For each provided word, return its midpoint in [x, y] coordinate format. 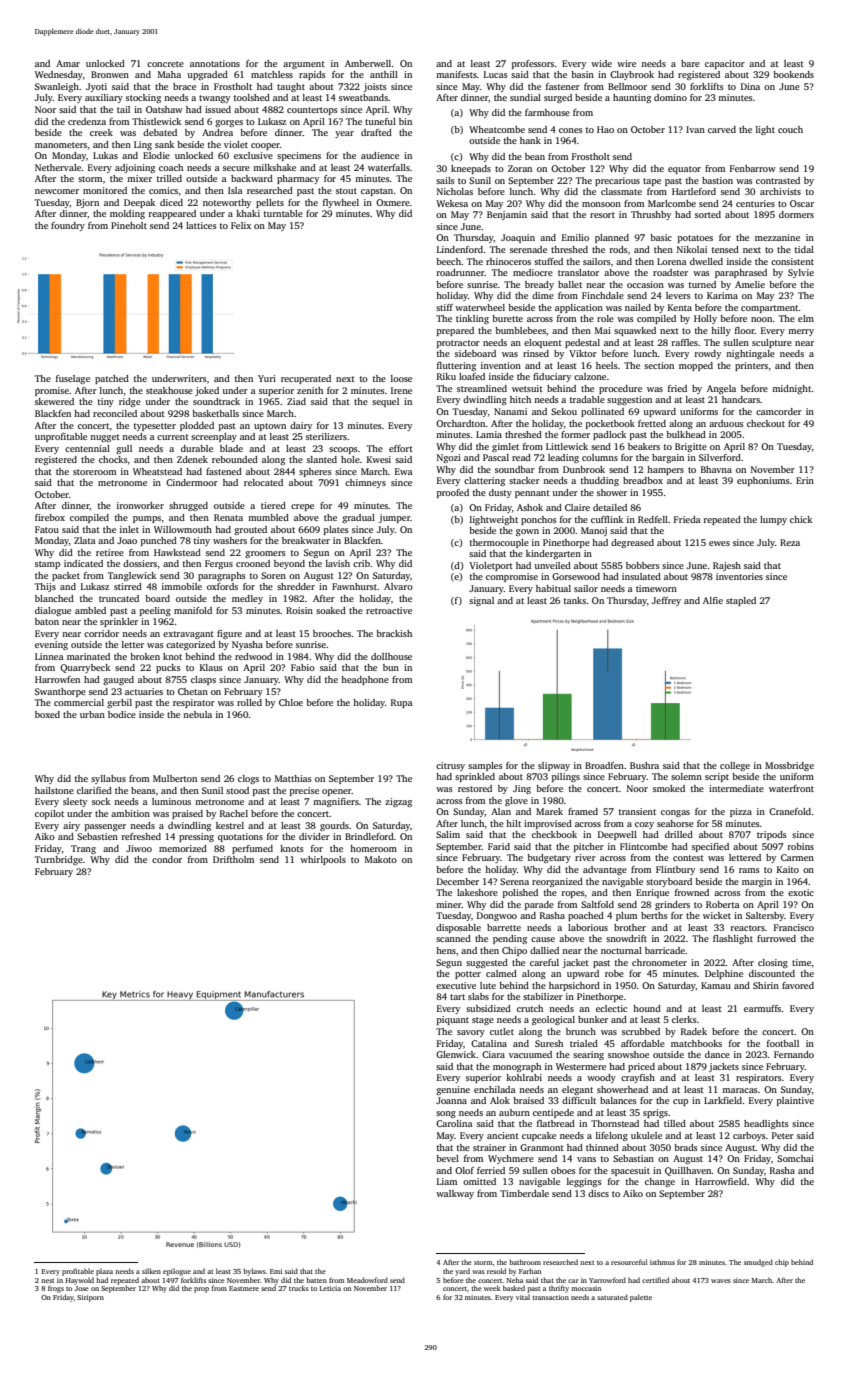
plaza [104, 1272]
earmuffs [762, 1008]
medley [247, 599]
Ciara [493, 1054]
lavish [338, 563]
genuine [453, 1090]
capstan [377, 192]
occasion [645, 284]
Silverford [720, 457]
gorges [229, 123]
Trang [83, 849]
